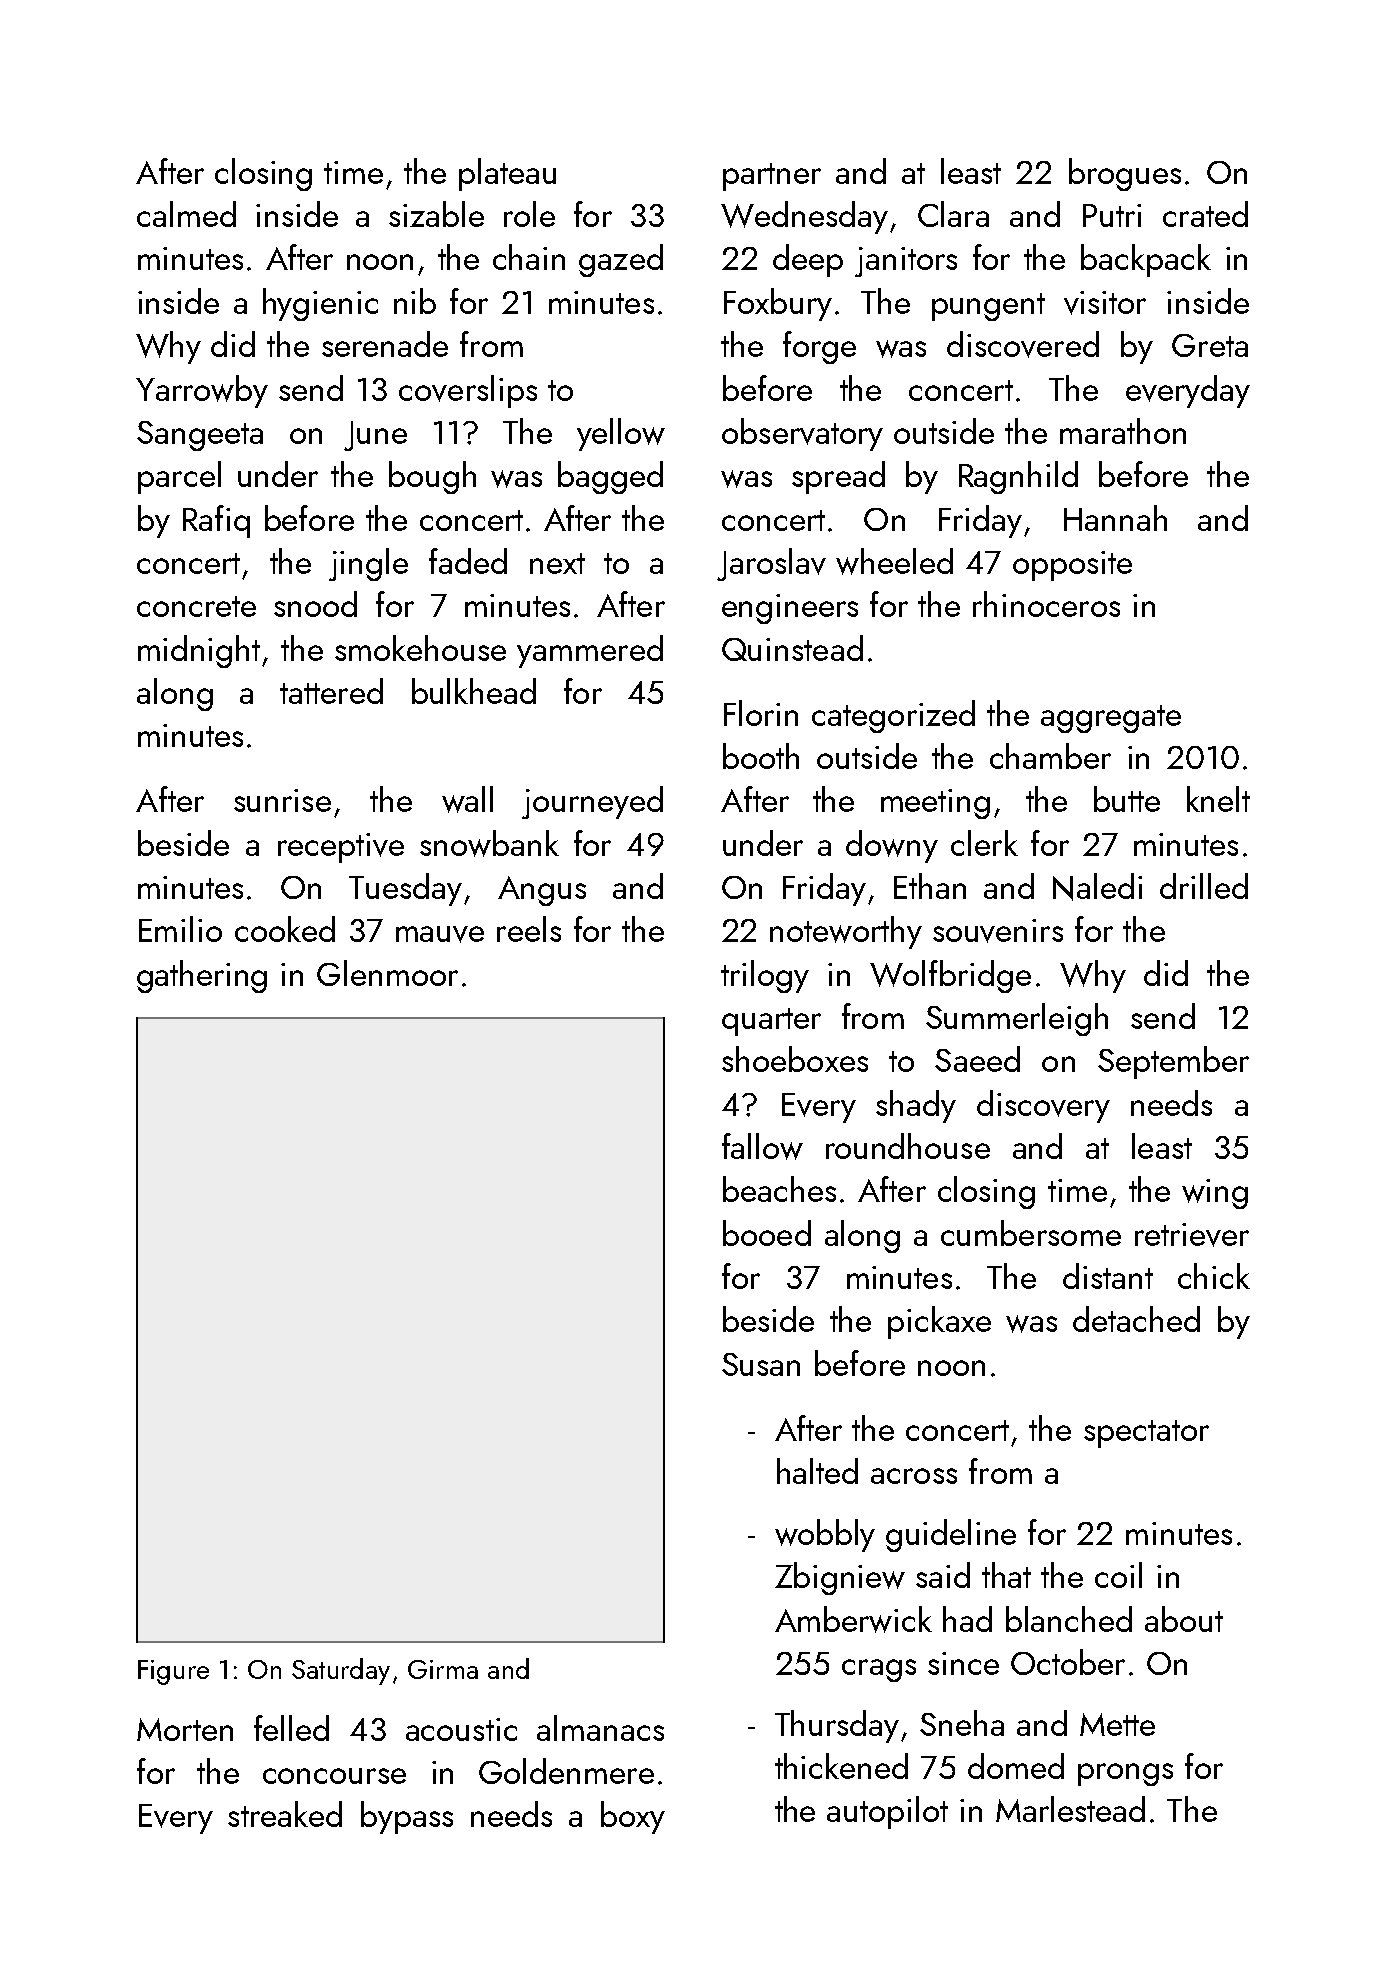 The width and height of the screenshot is (1386, 1969). I want to click on boxy, so click(633, 1817).
